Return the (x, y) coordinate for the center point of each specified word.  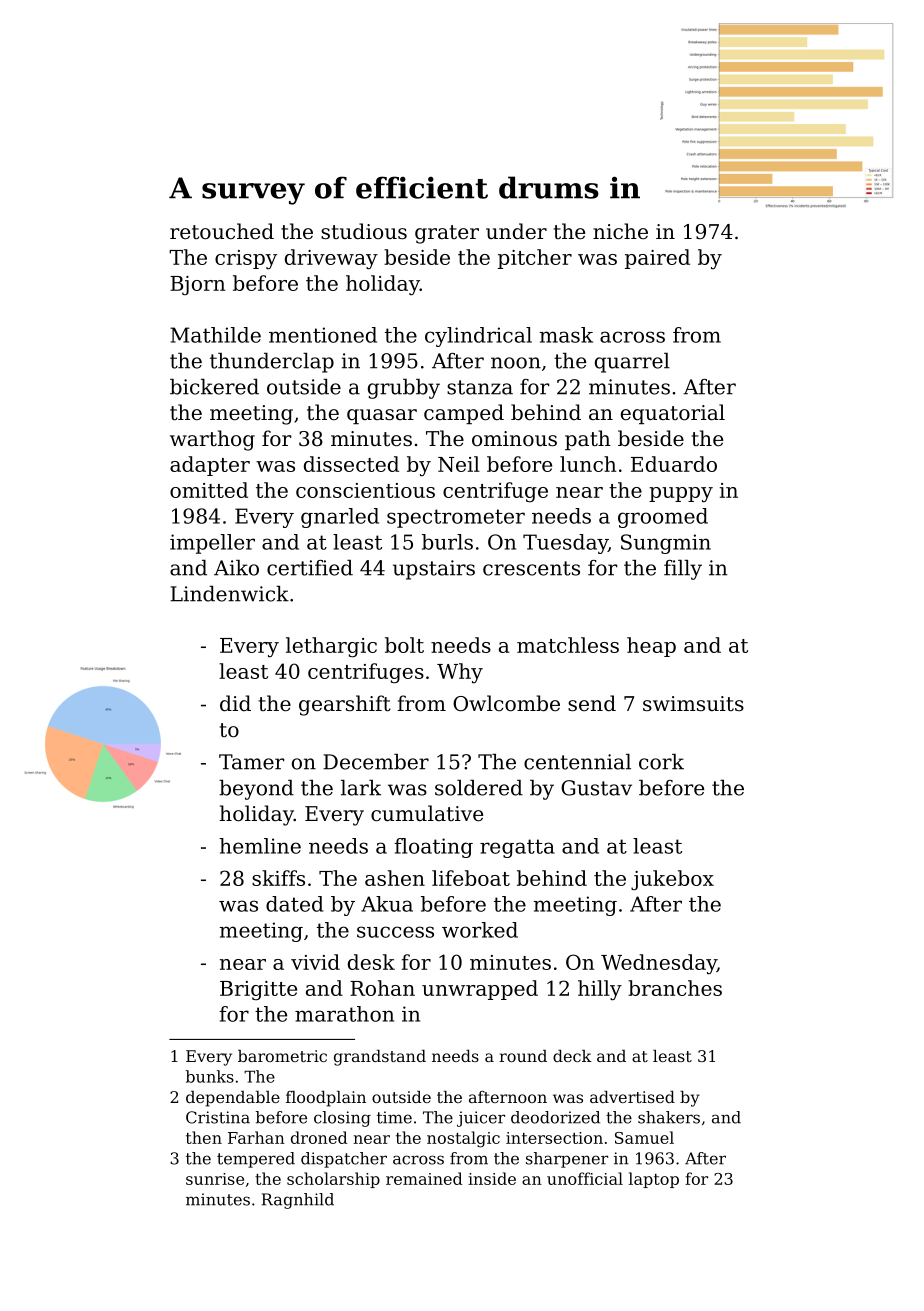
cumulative (427, 813)
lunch (588, 464)
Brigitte (258, 991)
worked (480, 930)
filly (683, 570)
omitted (209, 490)
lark (361, 788)
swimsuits (693, 703)
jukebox (672, 880)
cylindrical (478, 337)
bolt (404, 645)
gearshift (345, 705)
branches (675, 988)
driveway (331, 259)
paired (657, 259)
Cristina (218, 1117)
